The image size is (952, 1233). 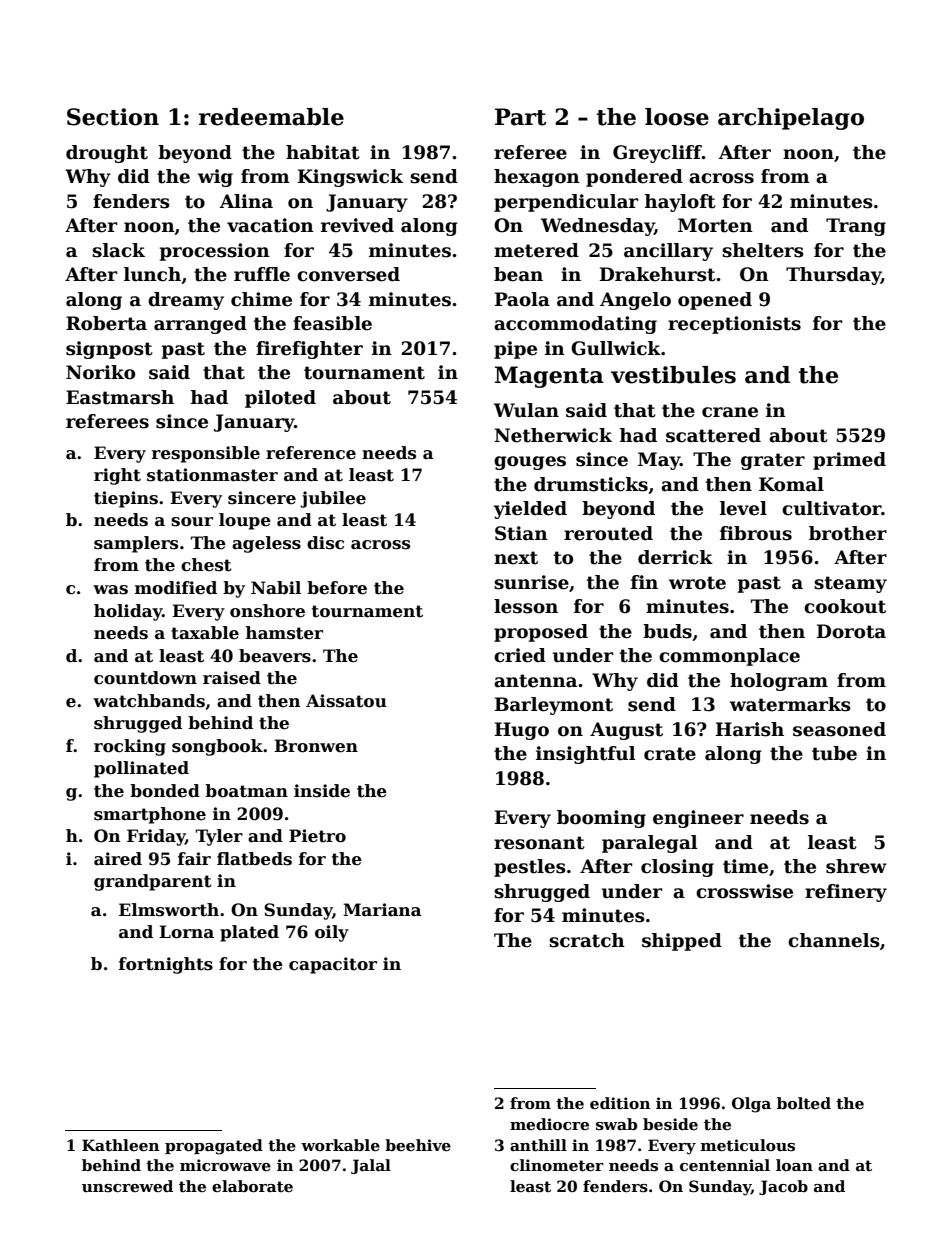 I want to click on Section, so click(x=113, y=117).
